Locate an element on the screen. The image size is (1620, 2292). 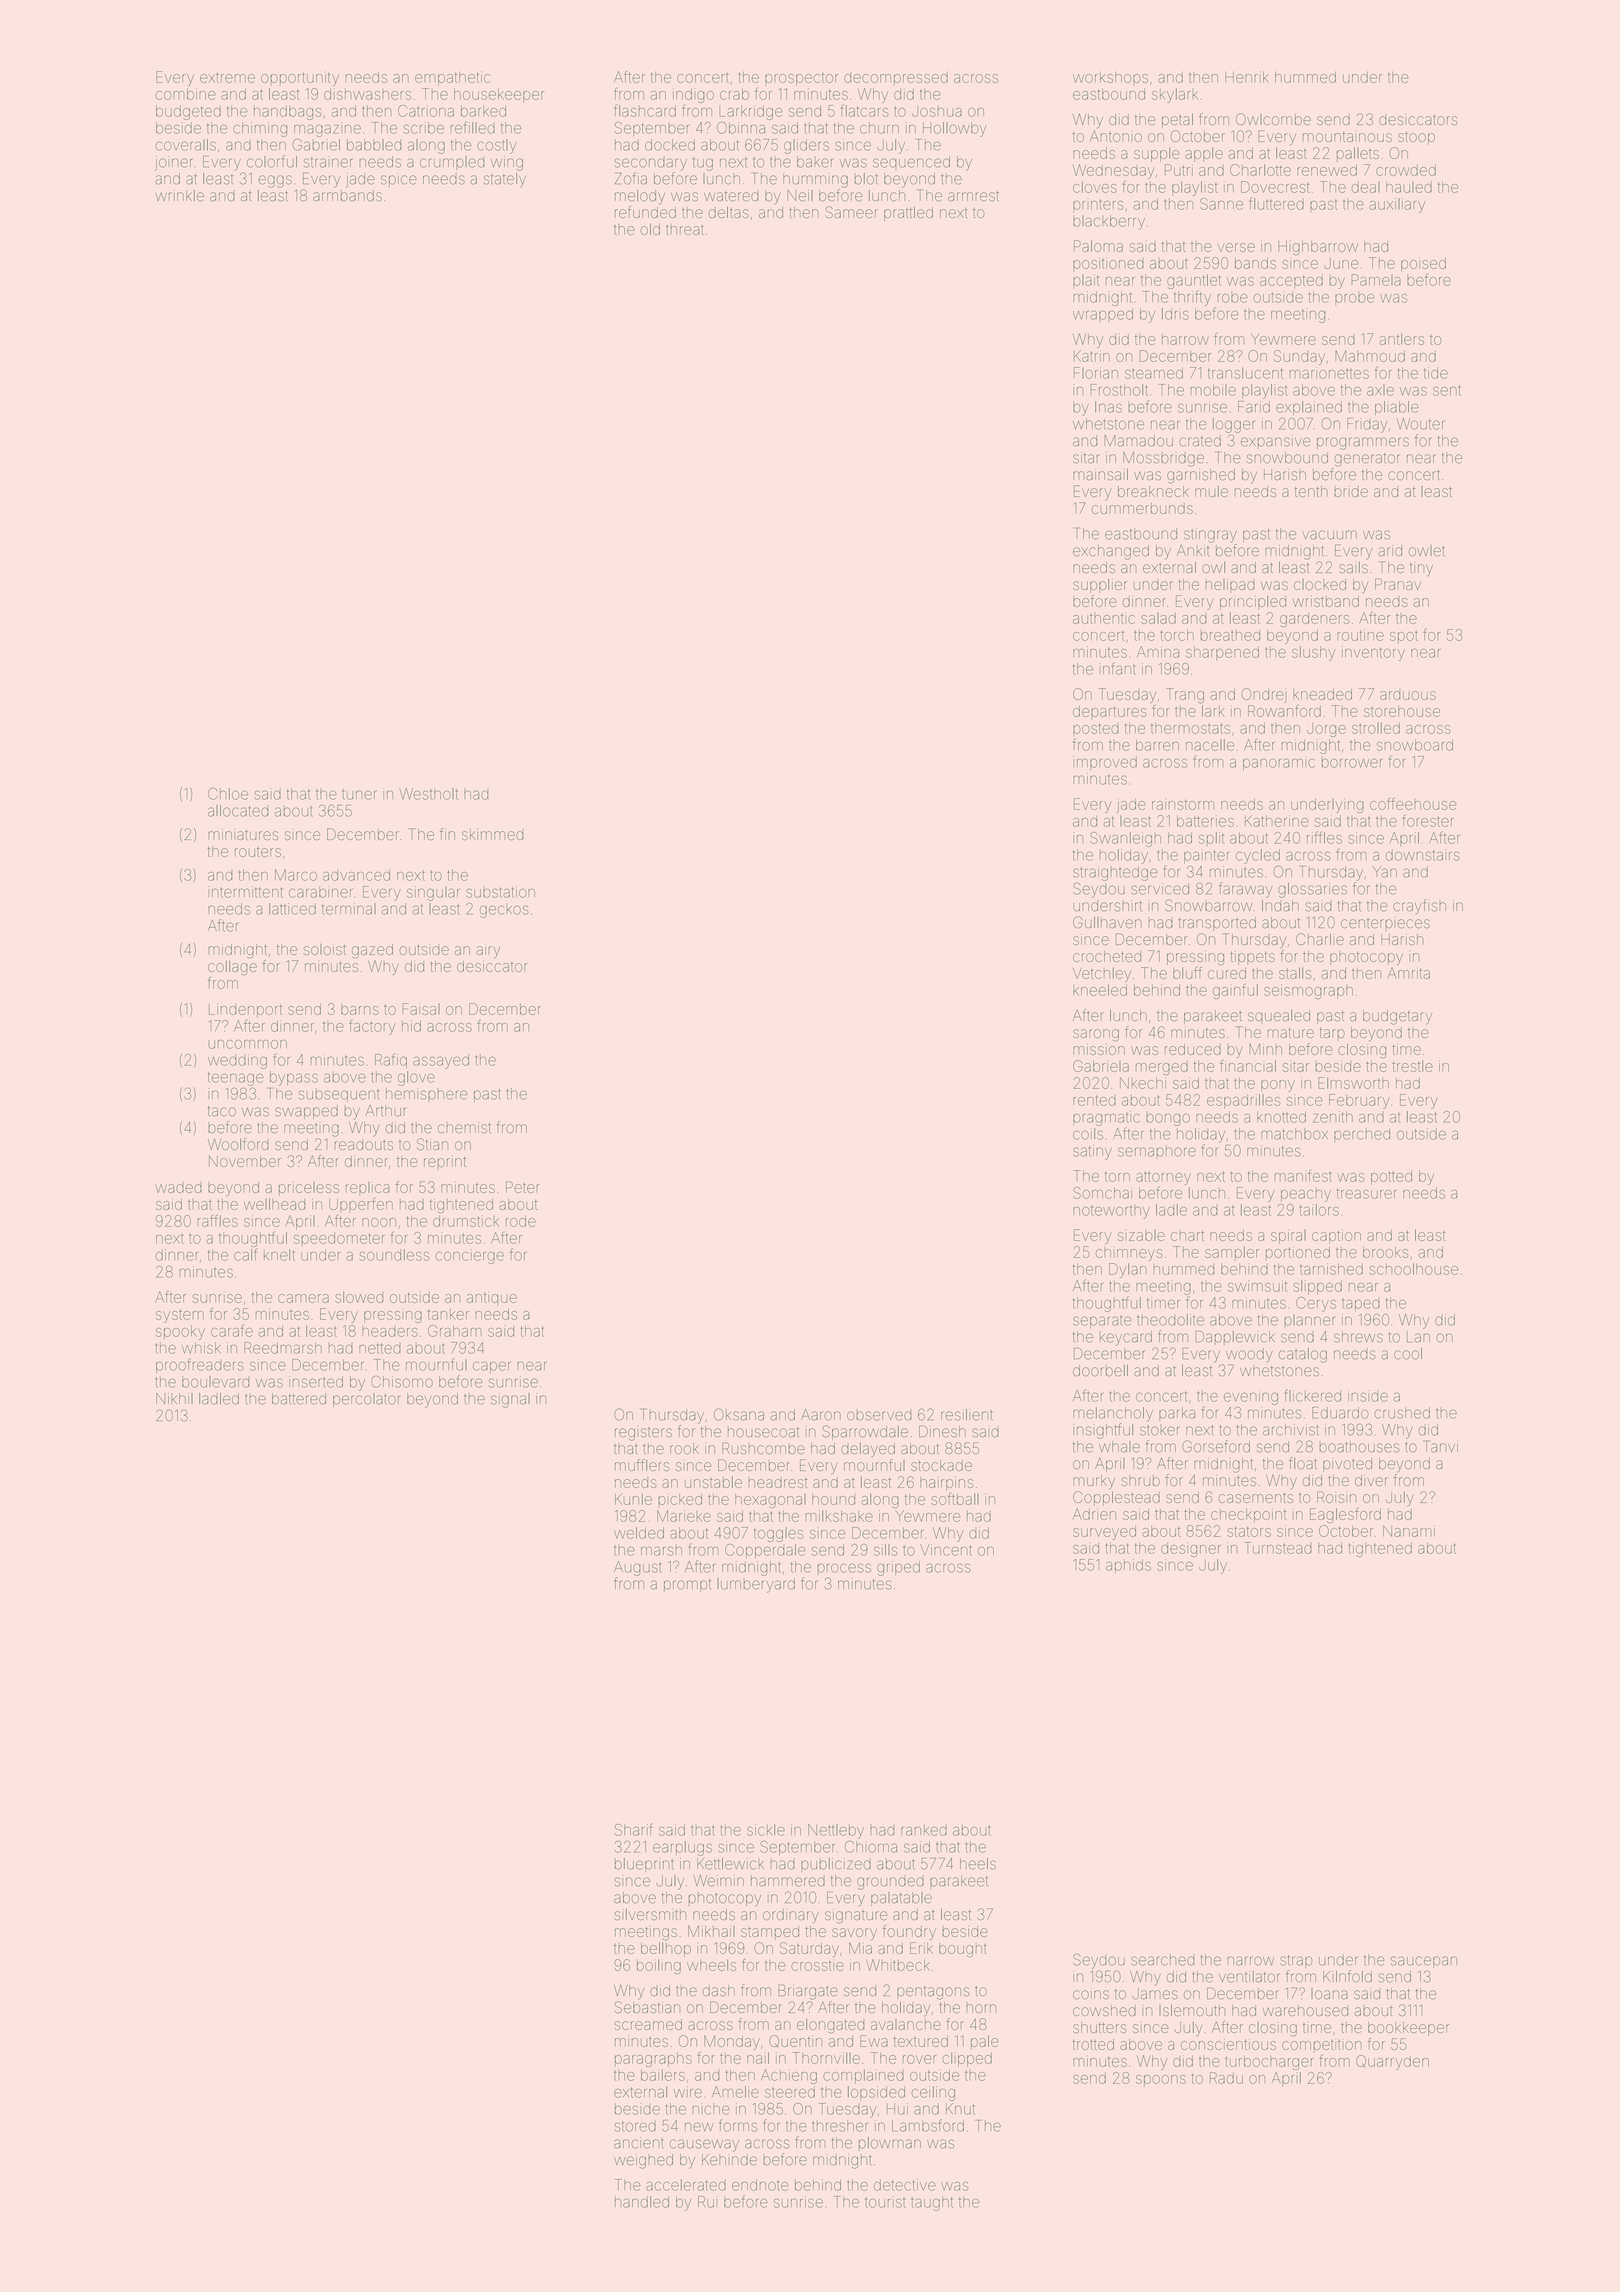
trestle is located at coordinates (1412, 1066).
